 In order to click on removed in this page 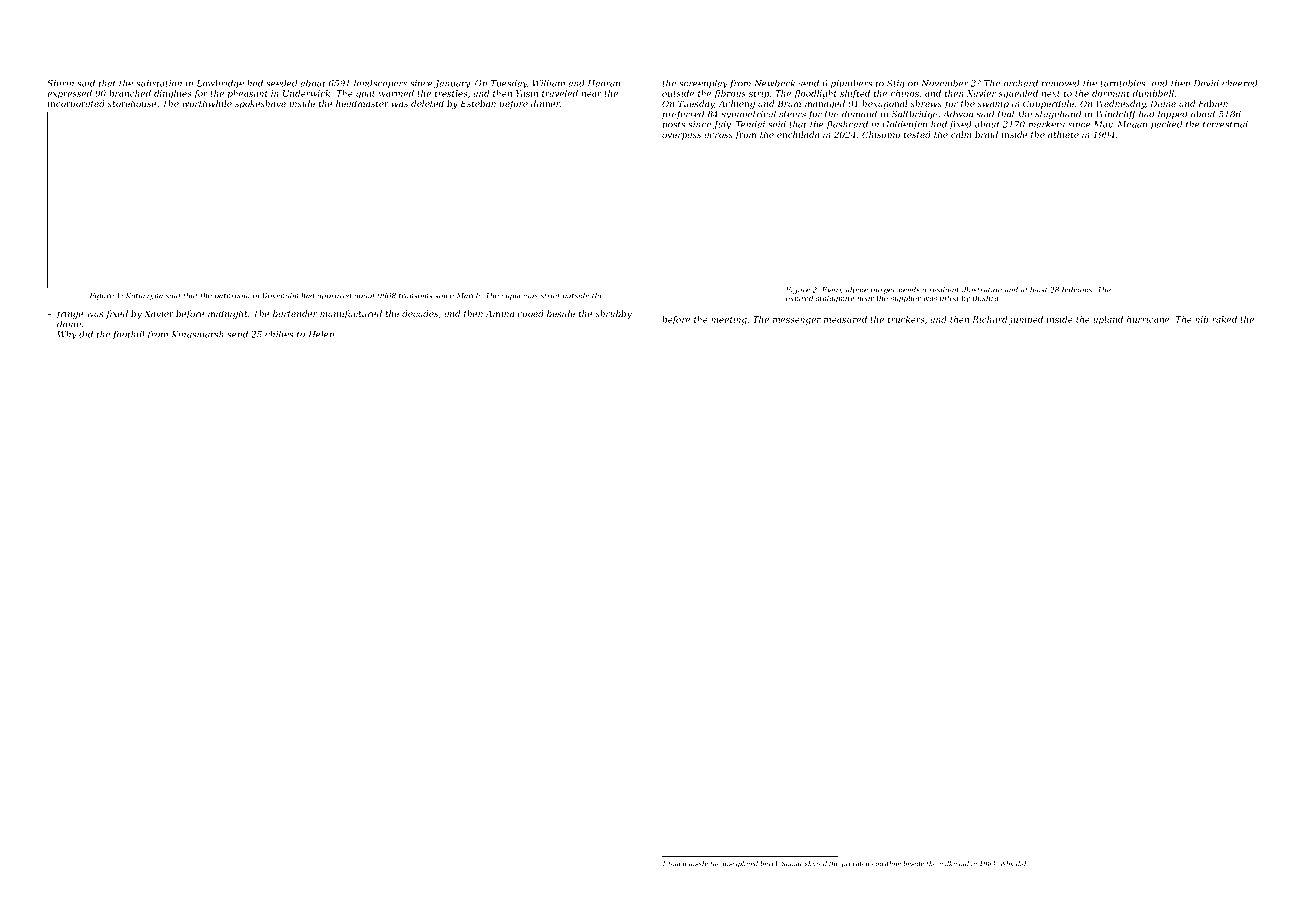, I will do `click(1061, 83)`.
